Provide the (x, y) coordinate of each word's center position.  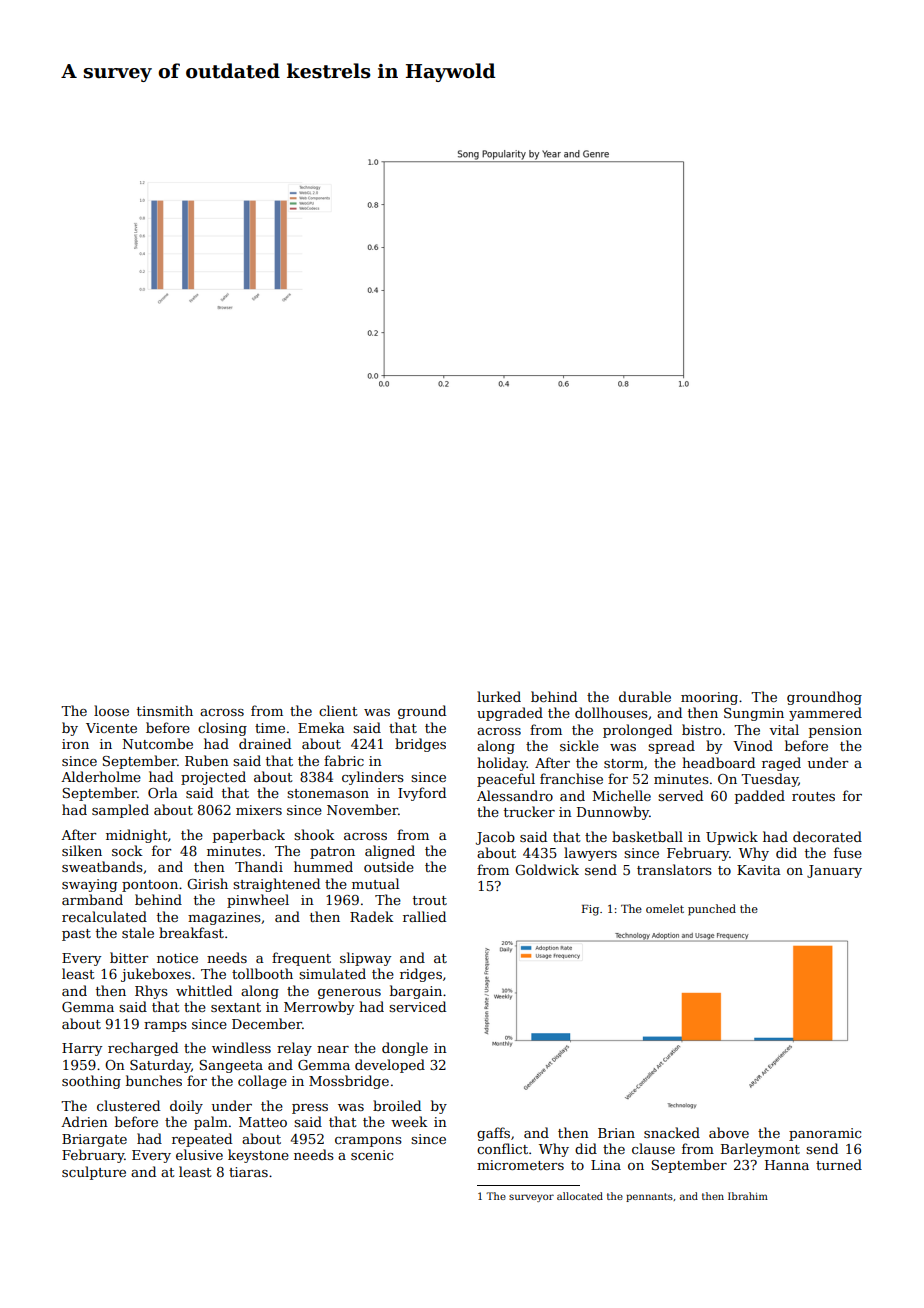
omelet (665, 908)
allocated (580, 1196)
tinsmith (165, 710)
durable (645, 696)
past (76, 935)
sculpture (94, 1173)
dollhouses (611, 712)
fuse (848, 852)
